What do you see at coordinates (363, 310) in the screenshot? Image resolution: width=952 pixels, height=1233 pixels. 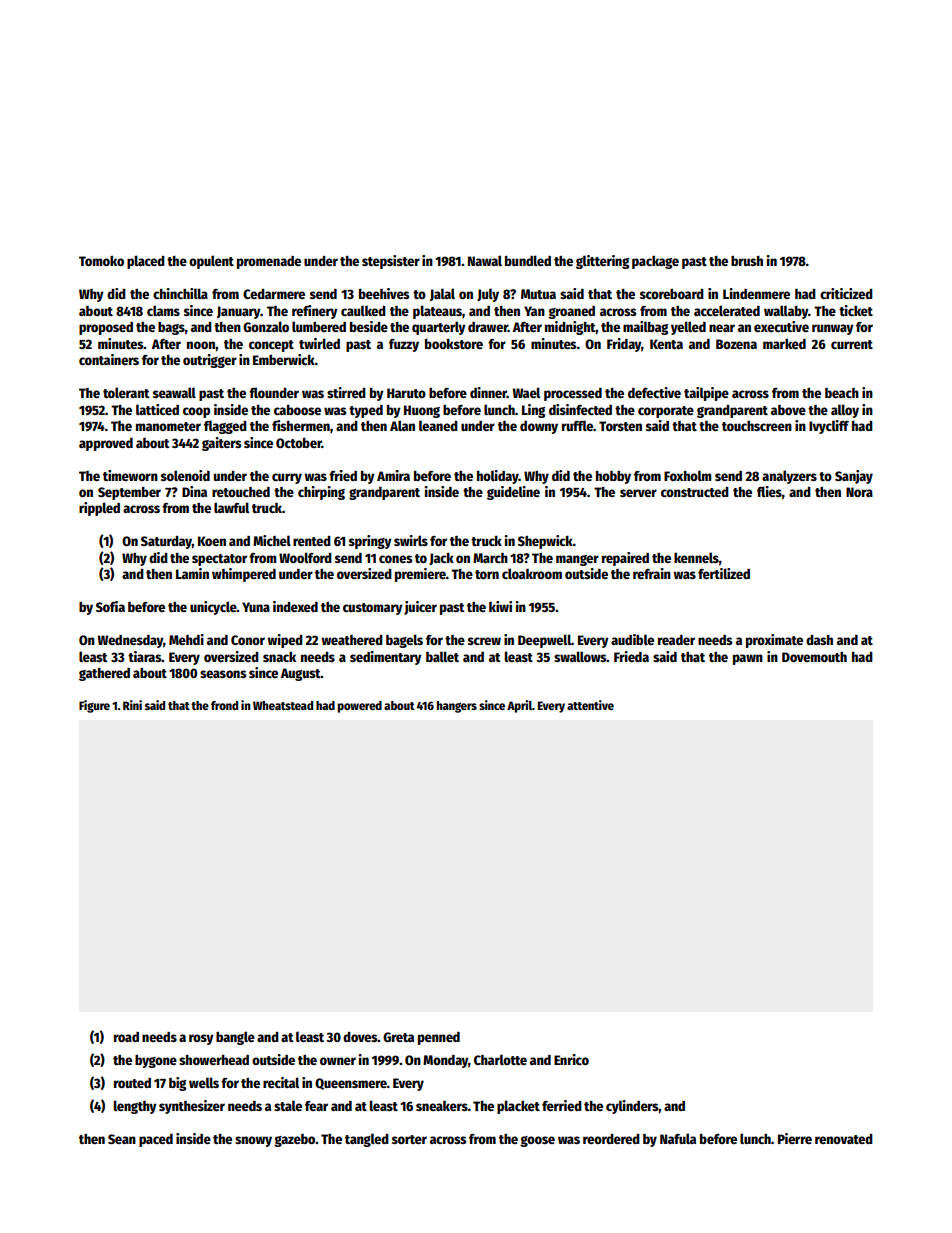 I see `caulked` at bounding box center [363, 310].
